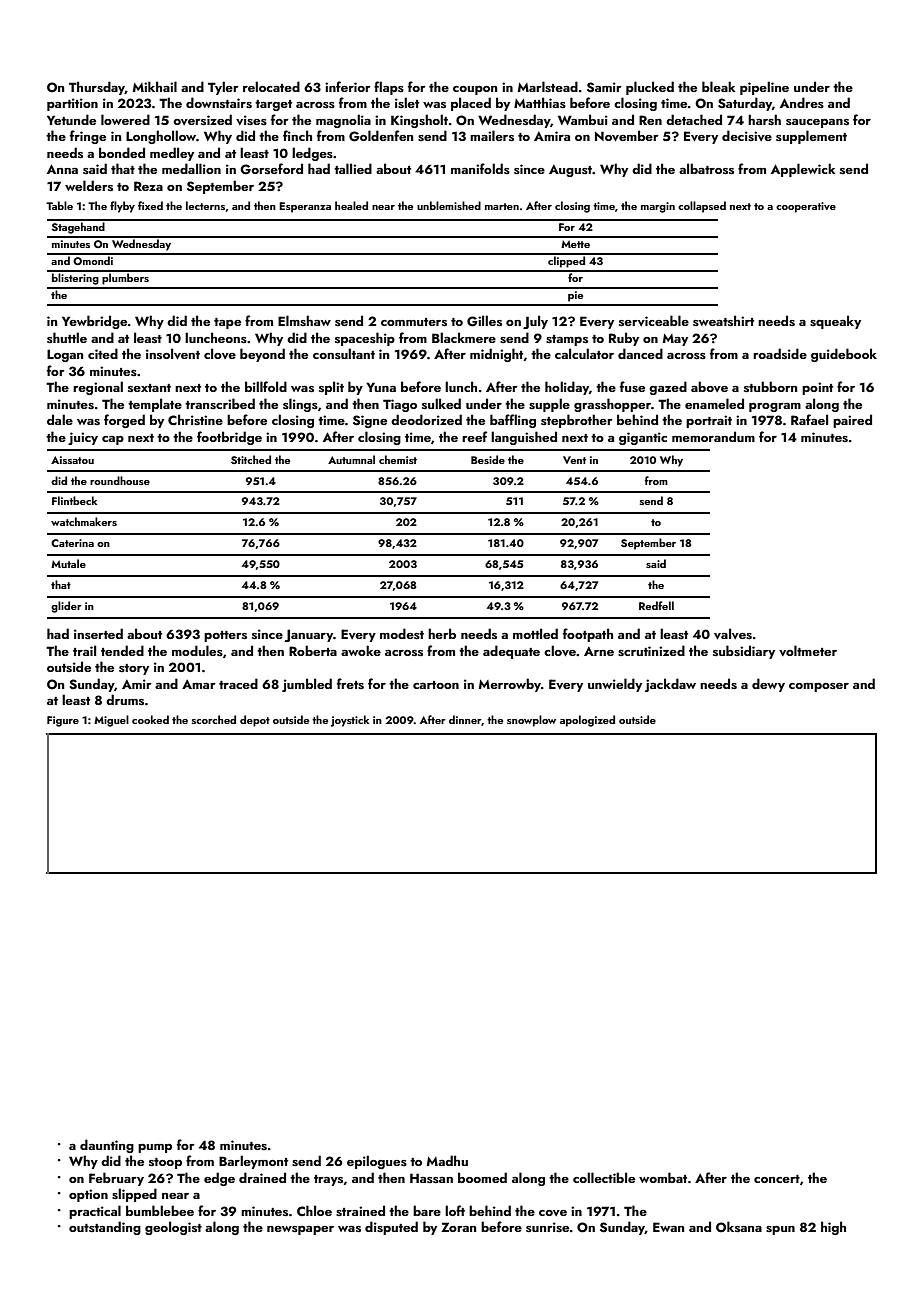 This screenshot has height=1308, width=924. I want to click on Autumnal, so click(351, 459).
